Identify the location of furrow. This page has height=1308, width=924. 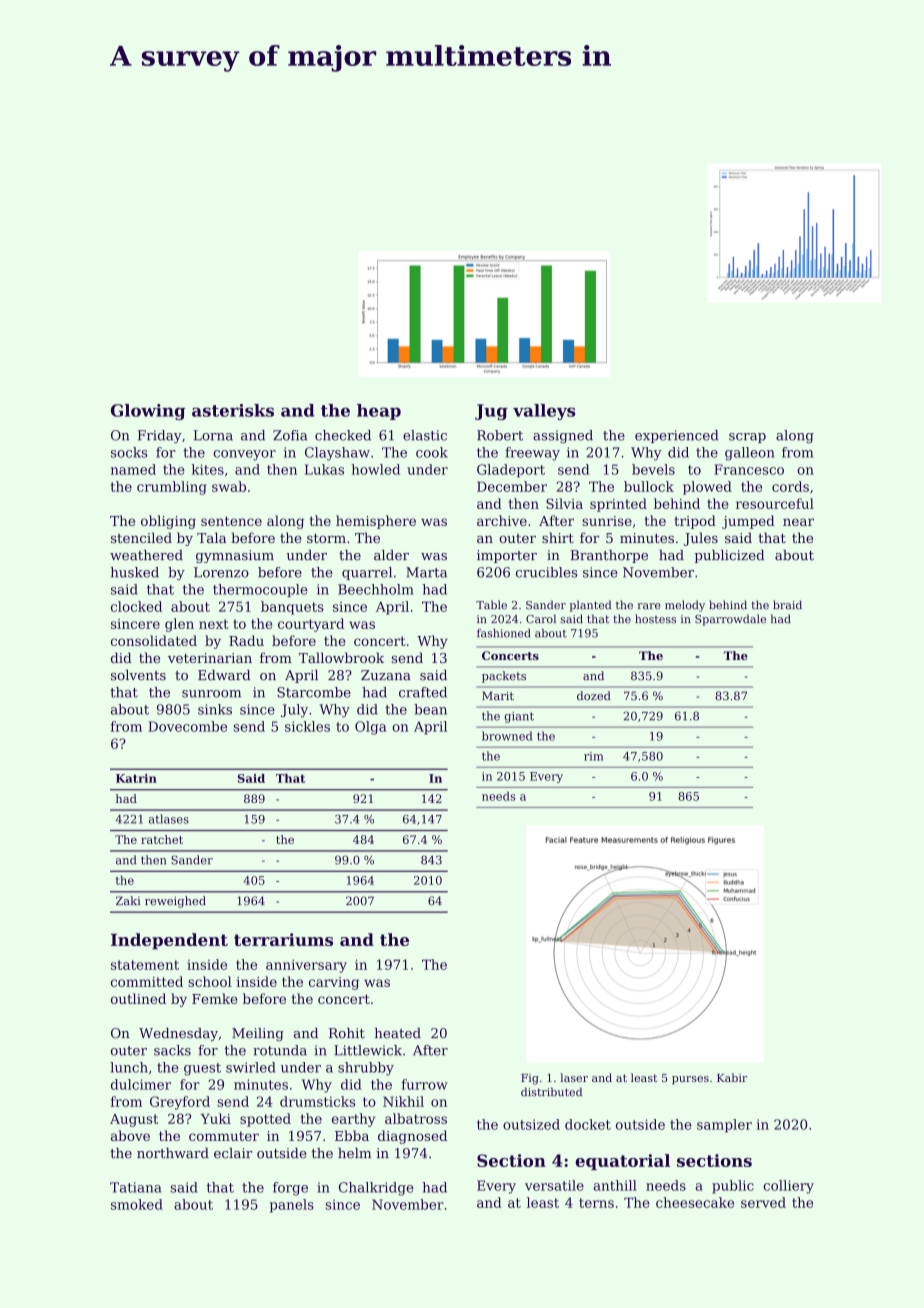
(425, 1084).
